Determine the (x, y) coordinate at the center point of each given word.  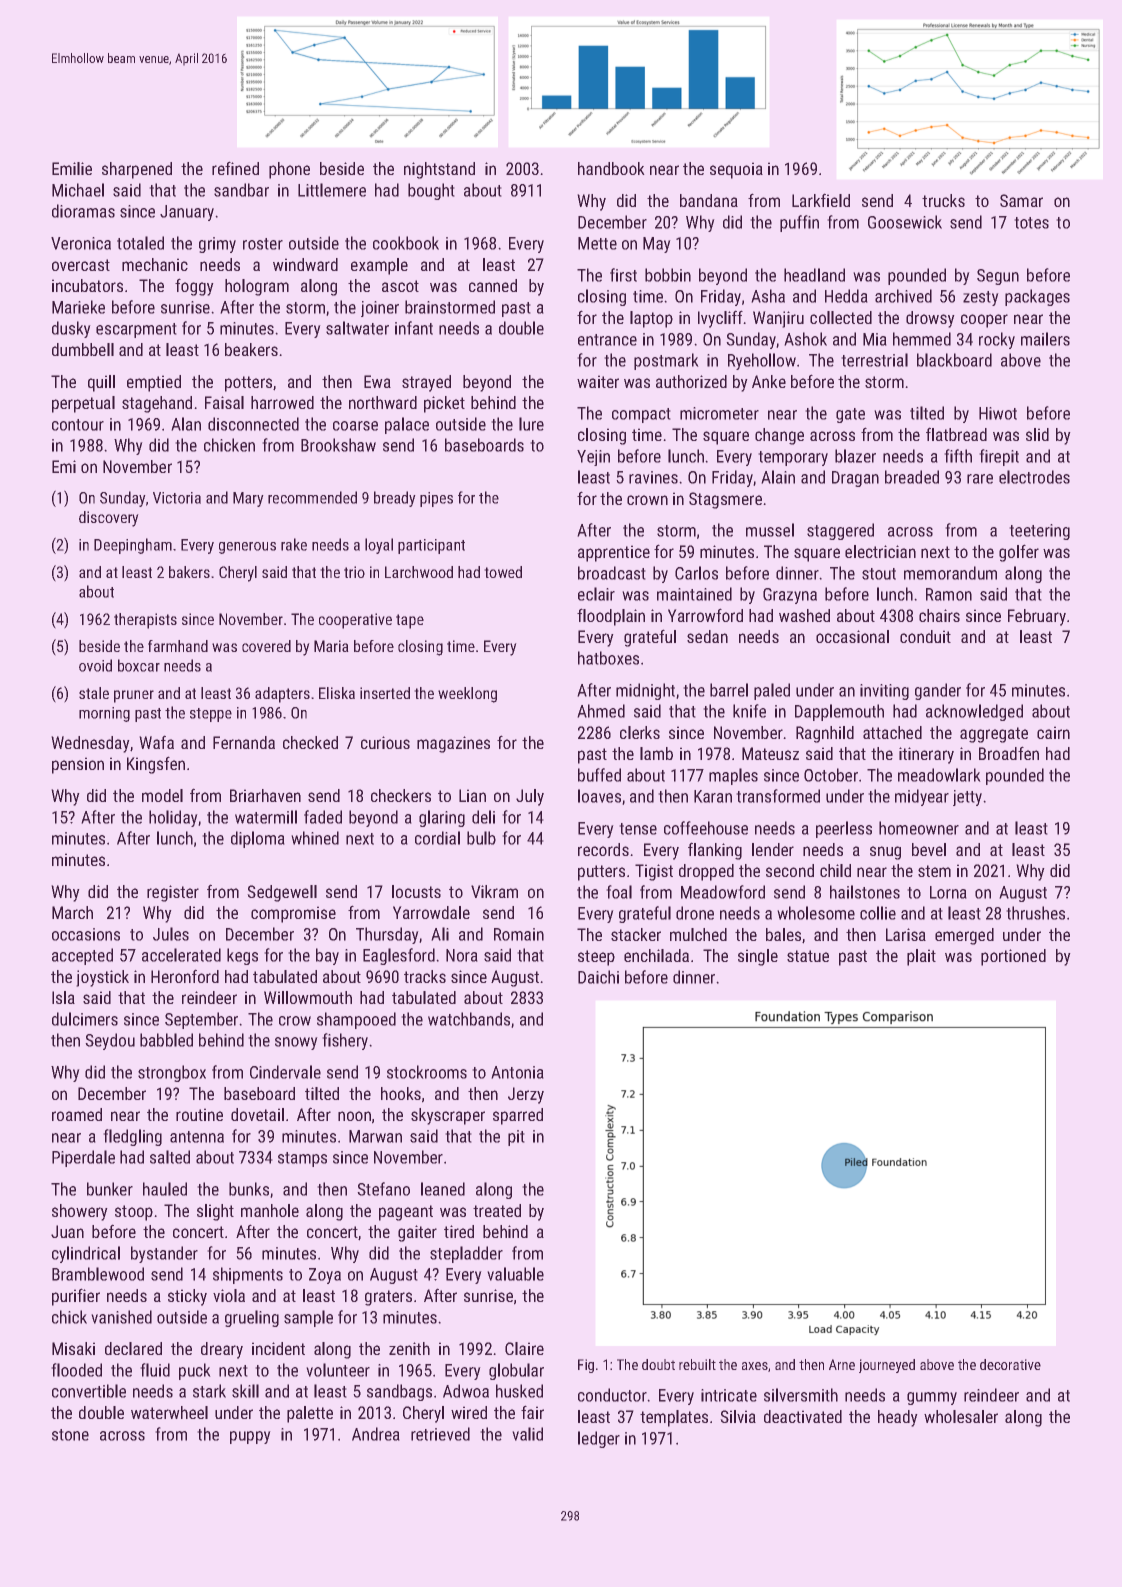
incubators (87, 285)
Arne (842, 1364)
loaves (599, 796)
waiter (598, 381)
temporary (793, 458)
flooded (76, 1370)
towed (503, 572)
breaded (912, 477)
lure (531, 424)
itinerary (926, 755)
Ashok (805, 339)
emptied (154, 383)
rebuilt (697, 1364)
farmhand (178, 646)
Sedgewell (282, 893)
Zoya (325, 1276)
